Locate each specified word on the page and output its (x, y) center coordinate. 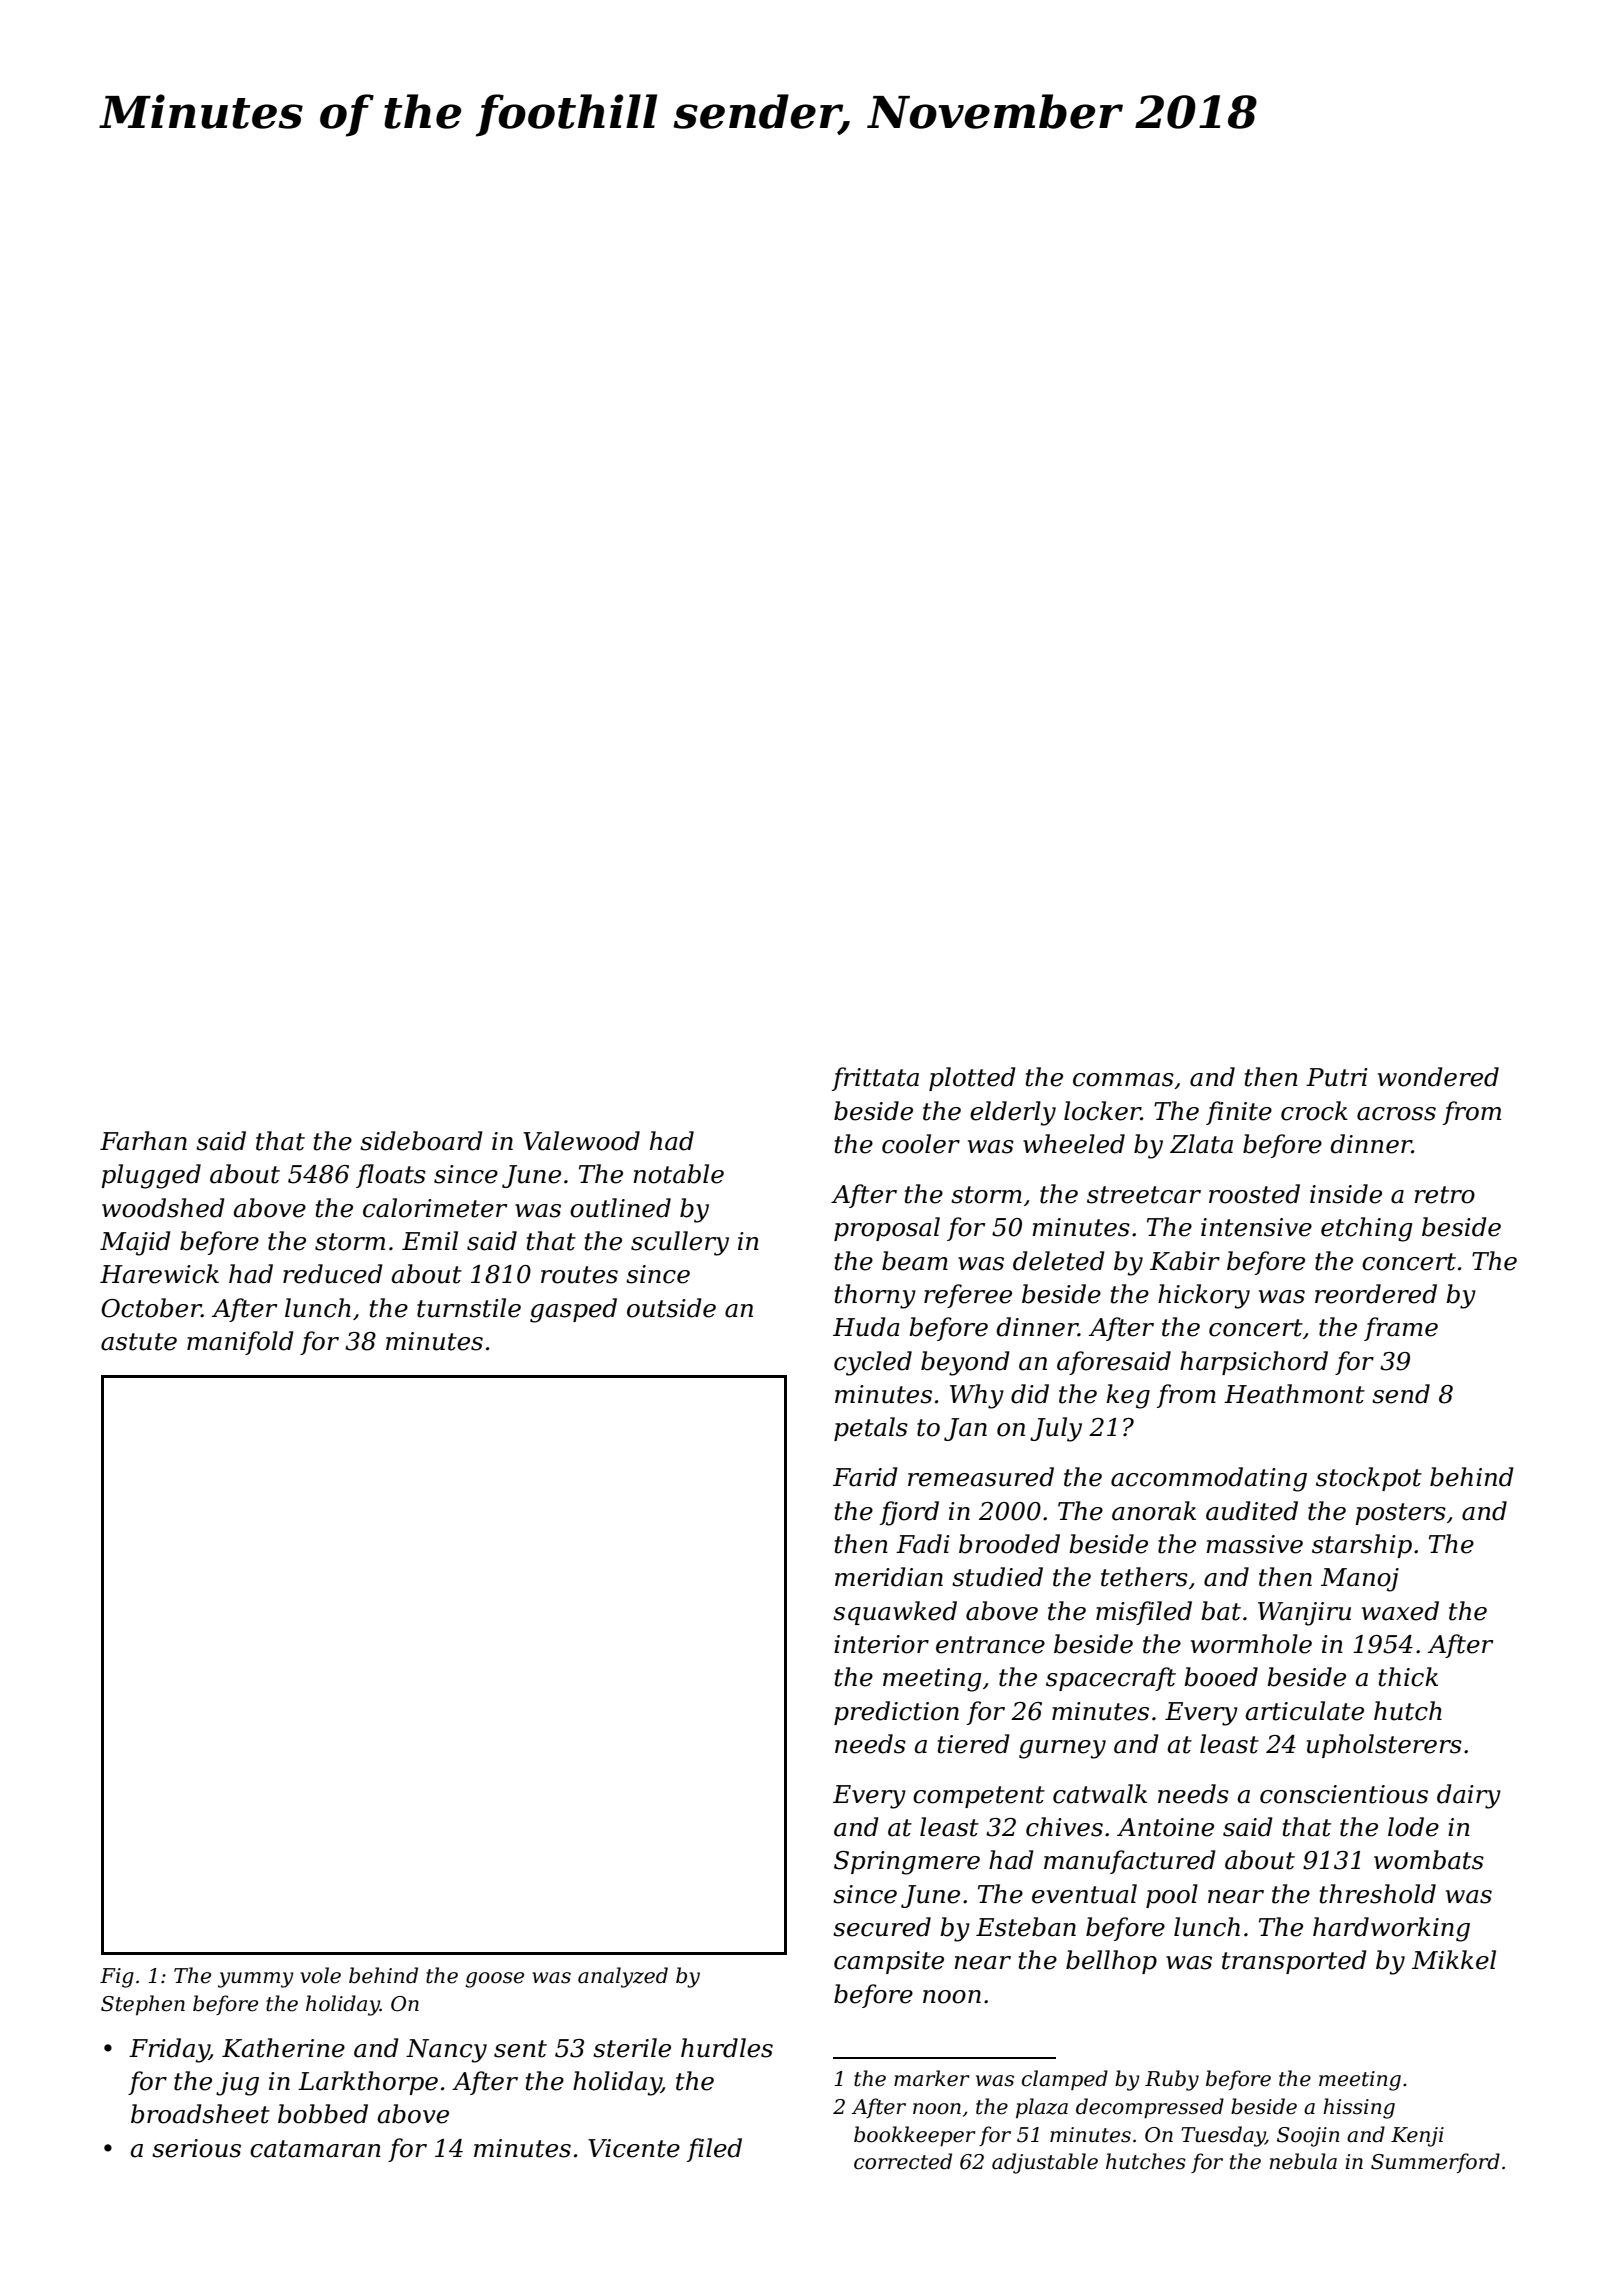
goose (494, 1980)
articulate (1304, 1711)
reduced (333, 1274)
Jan (965, 1429)
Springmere (907, 1863)
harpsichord (1254, 1363)
